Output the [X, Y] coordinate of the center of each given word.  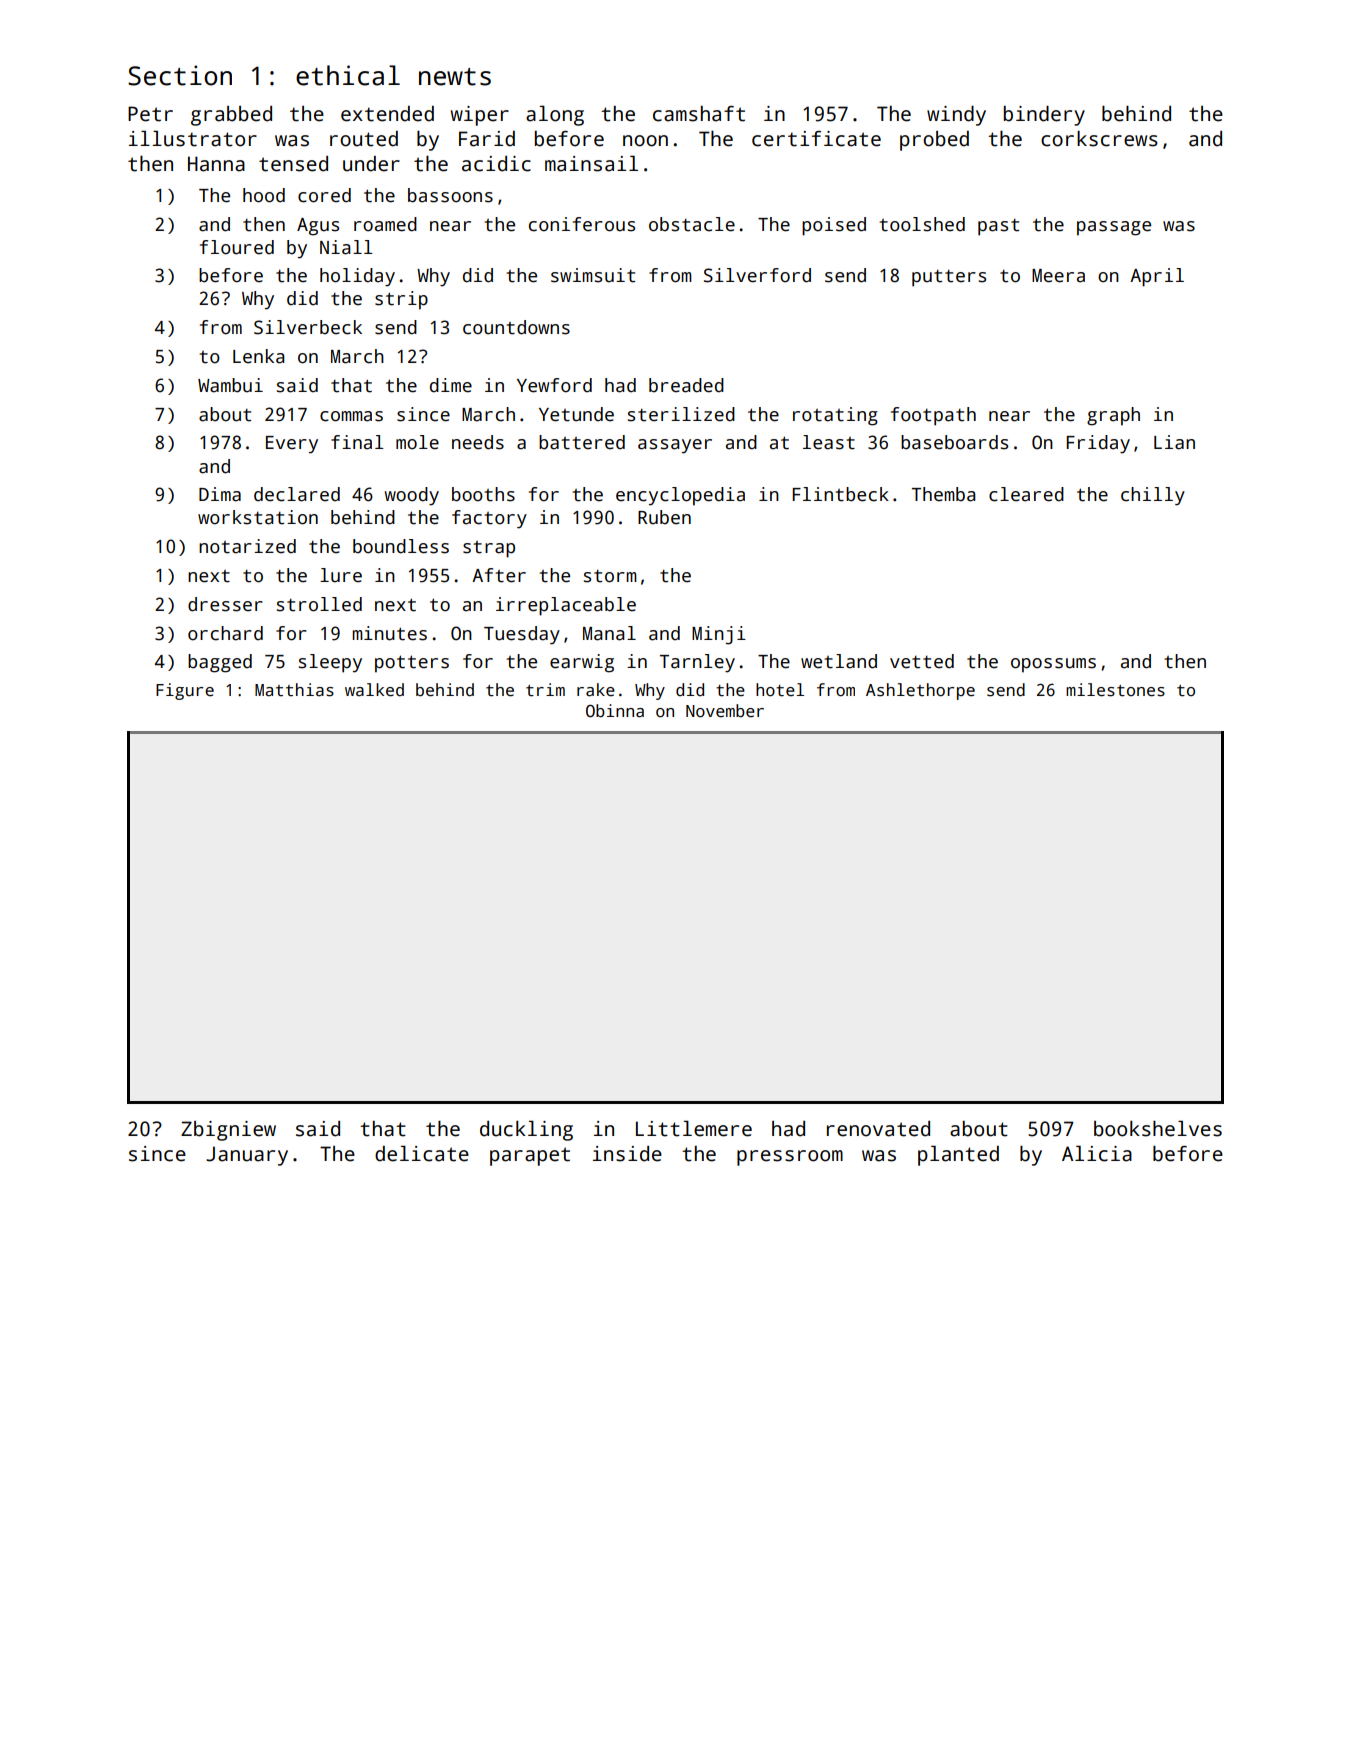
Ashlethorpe [920, 691]
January [247, 1156]
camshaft [699, 114]
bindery [1044, 116]
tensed [293, 164]
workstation [258, 517]
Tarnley [697, 663]
